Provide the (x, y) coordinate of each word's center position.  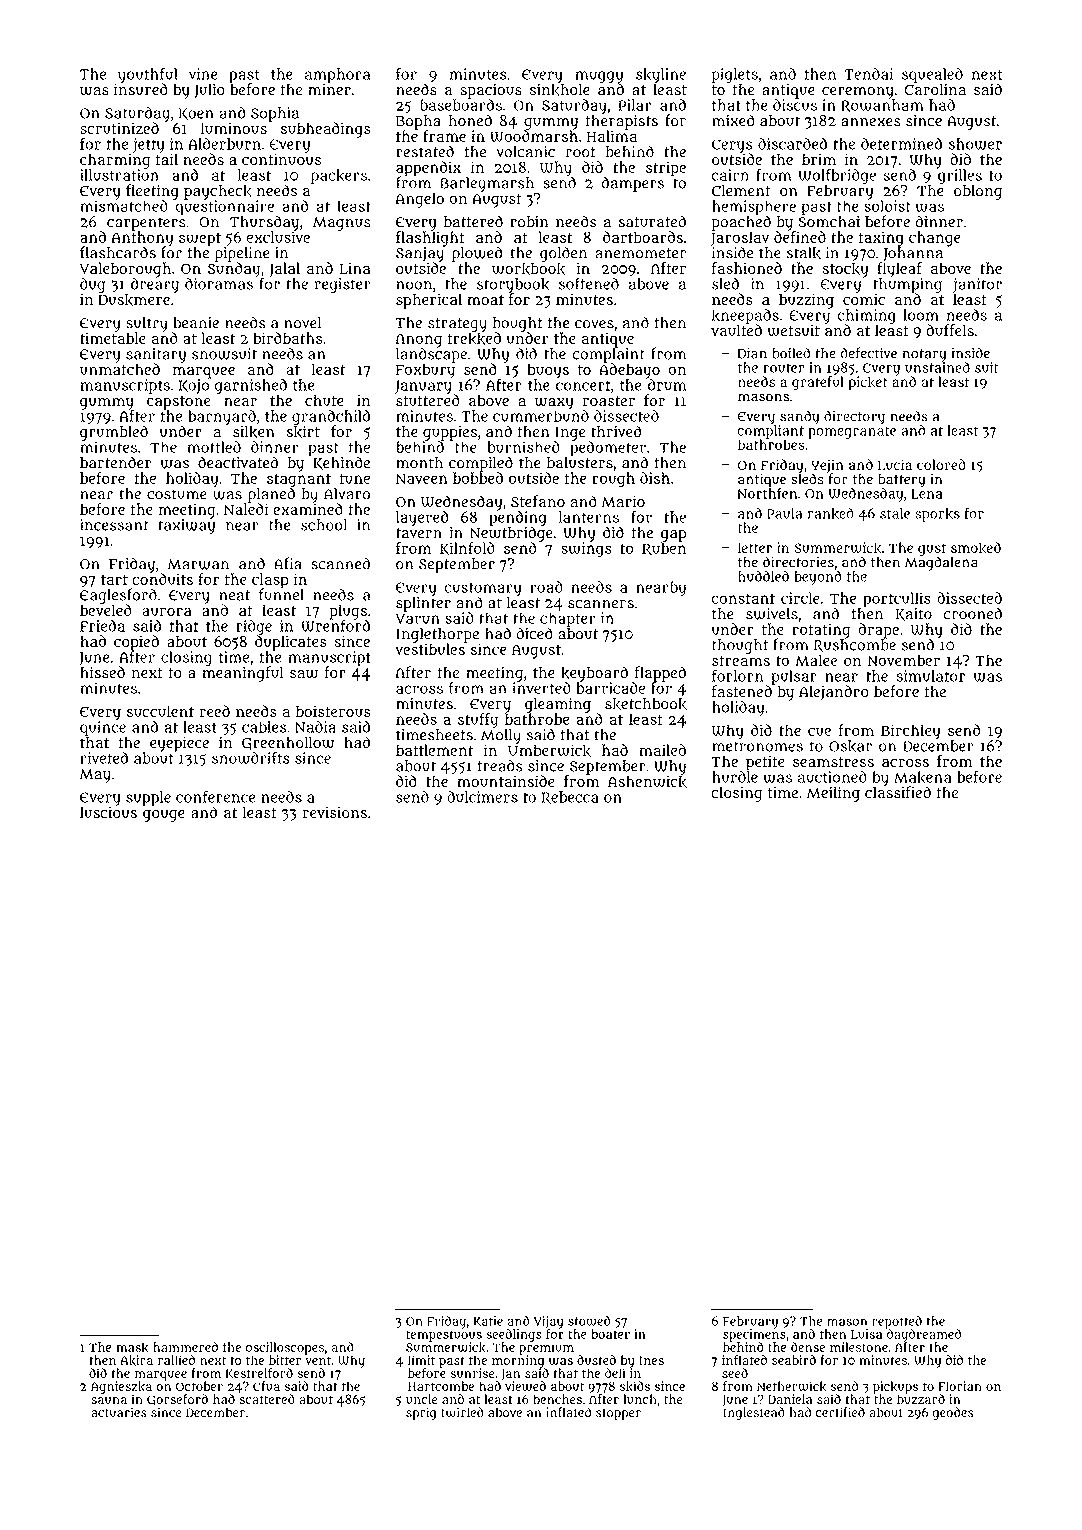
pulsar (794, 677)
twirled (462, 1412)
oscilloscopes (285, 1348)
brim (819, 159)
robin (529, 222)
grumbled (114, 433)
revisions (335, 812)
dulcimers (482, 797)
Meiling (833, 794)
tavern (419, 533)
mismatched (124, 206)
